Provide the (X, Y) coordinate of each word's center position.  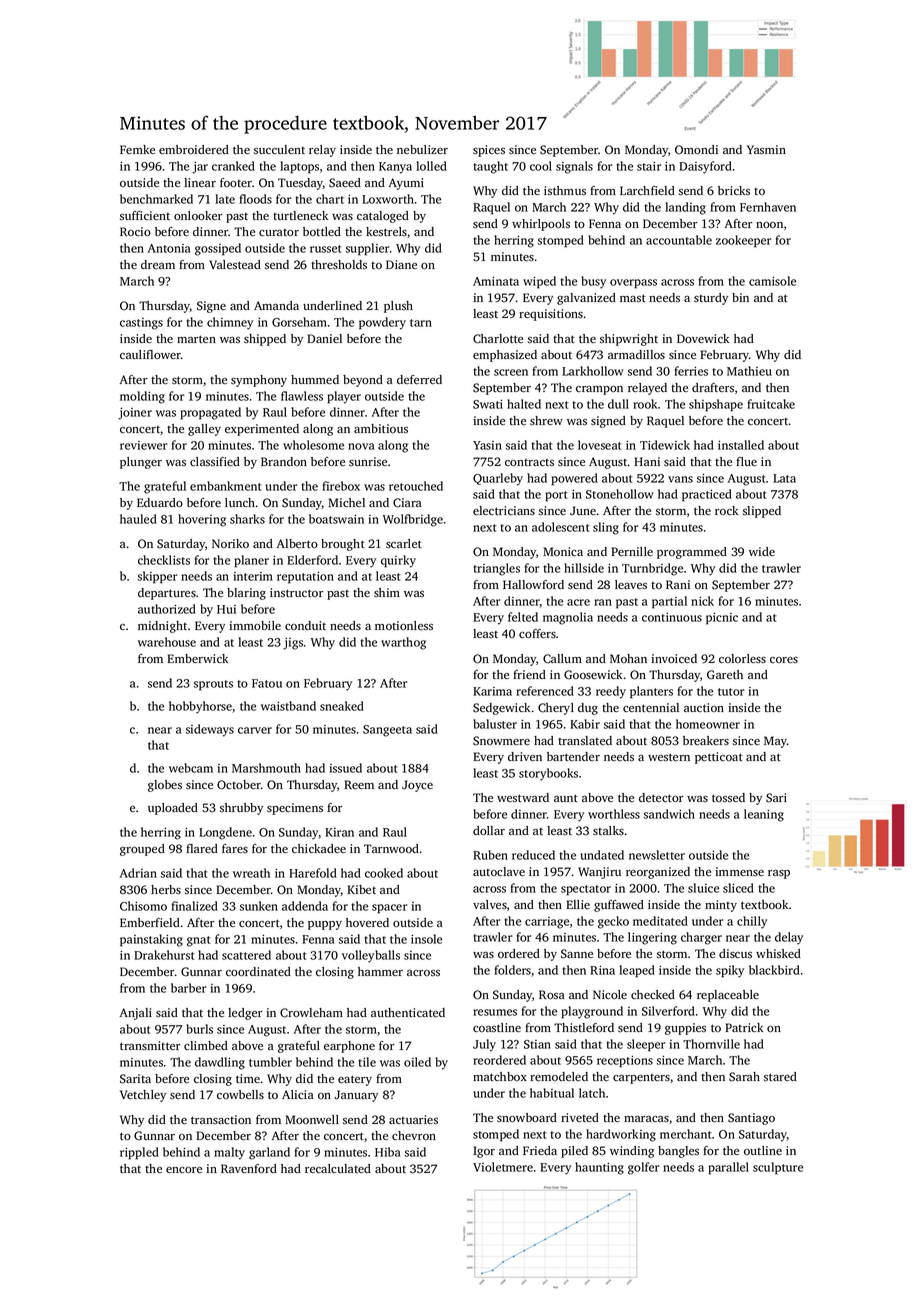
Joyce (417, 786)
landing (685, 208)
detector (661, 797)
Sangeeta (387, 731)
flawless (302, 396)
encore (184, 1170)
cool (541, 166)
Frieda (540, 1150)
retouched (416, 486)
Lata (784, 478)
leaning (764, 815)
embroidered (194, 149)
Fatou (267, 683)
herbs (166, 889)
